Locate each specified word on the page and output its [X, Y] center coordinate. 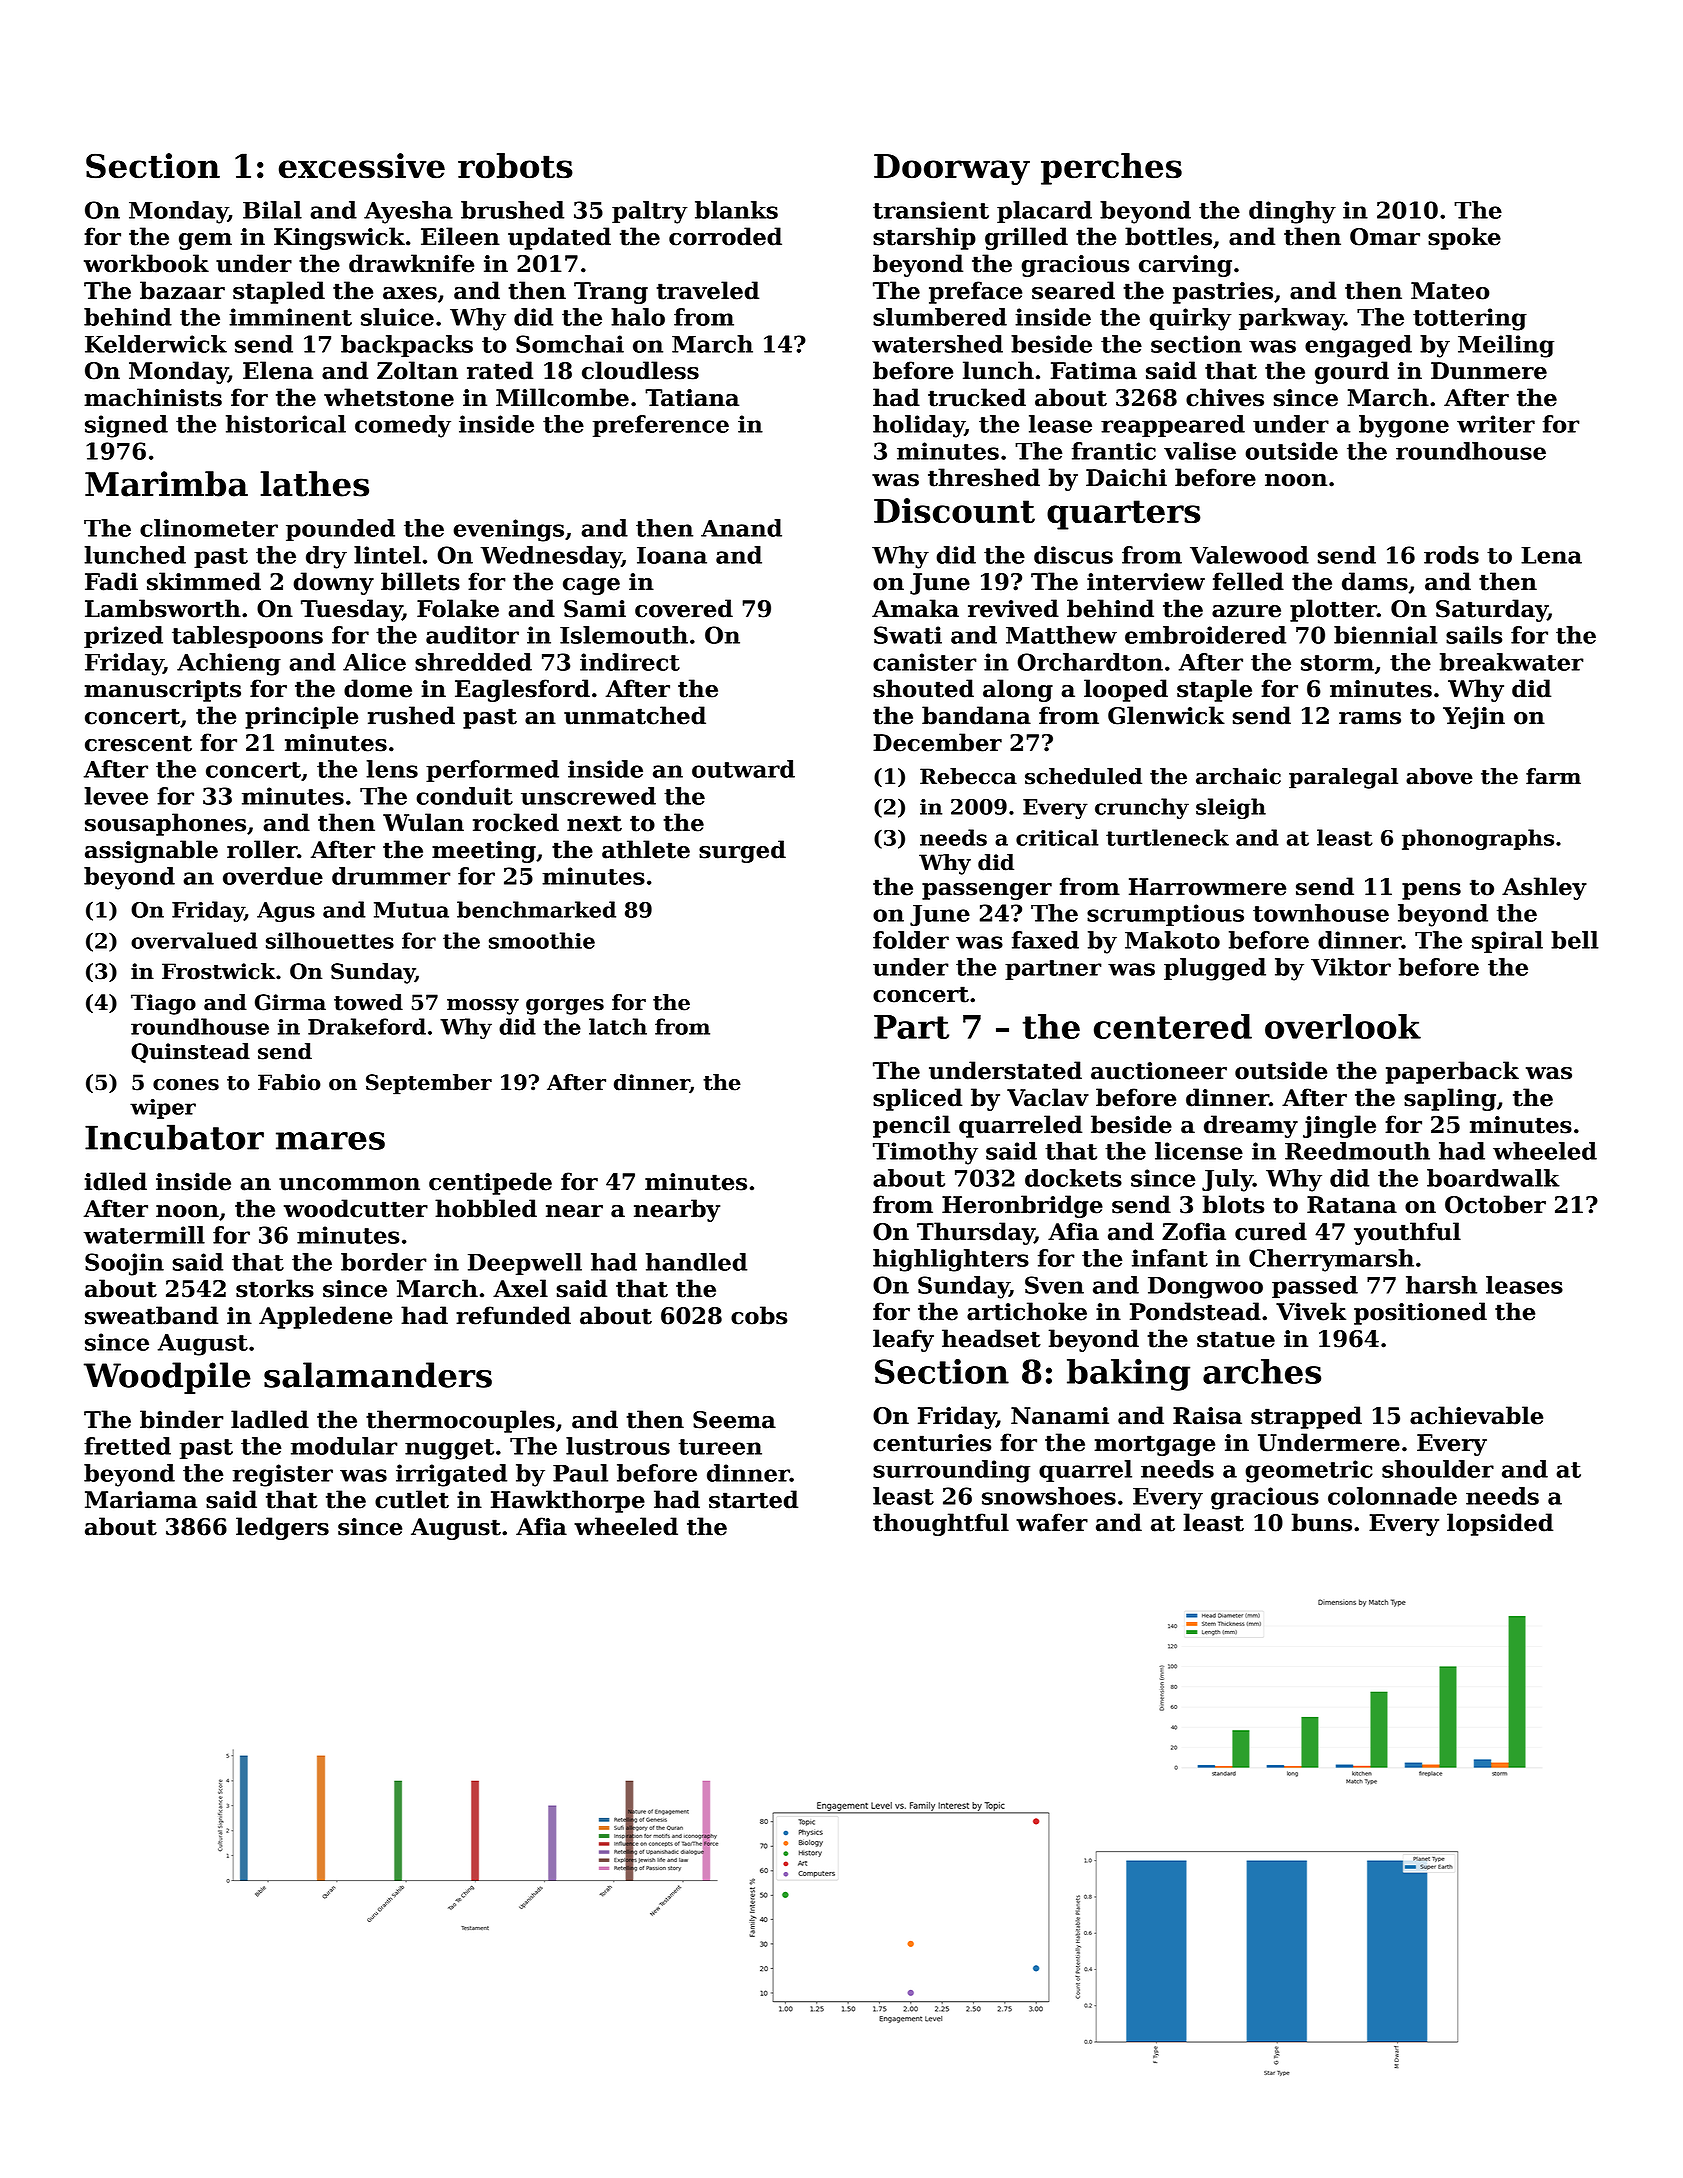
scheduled [1083, 776]
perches [1111, 169]
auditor [472, 635]
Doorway [952, 169]
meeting [484, 852]
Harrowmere [1207, 887]
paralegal [1343, 778]
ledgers [282, 1528]
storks [275, 1288]
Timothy [925, 1153]
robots [515, 166]
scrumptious [1165, 915]
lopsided [1500, 1524]
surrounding [951, 1471]
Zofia [1194, 1231]
